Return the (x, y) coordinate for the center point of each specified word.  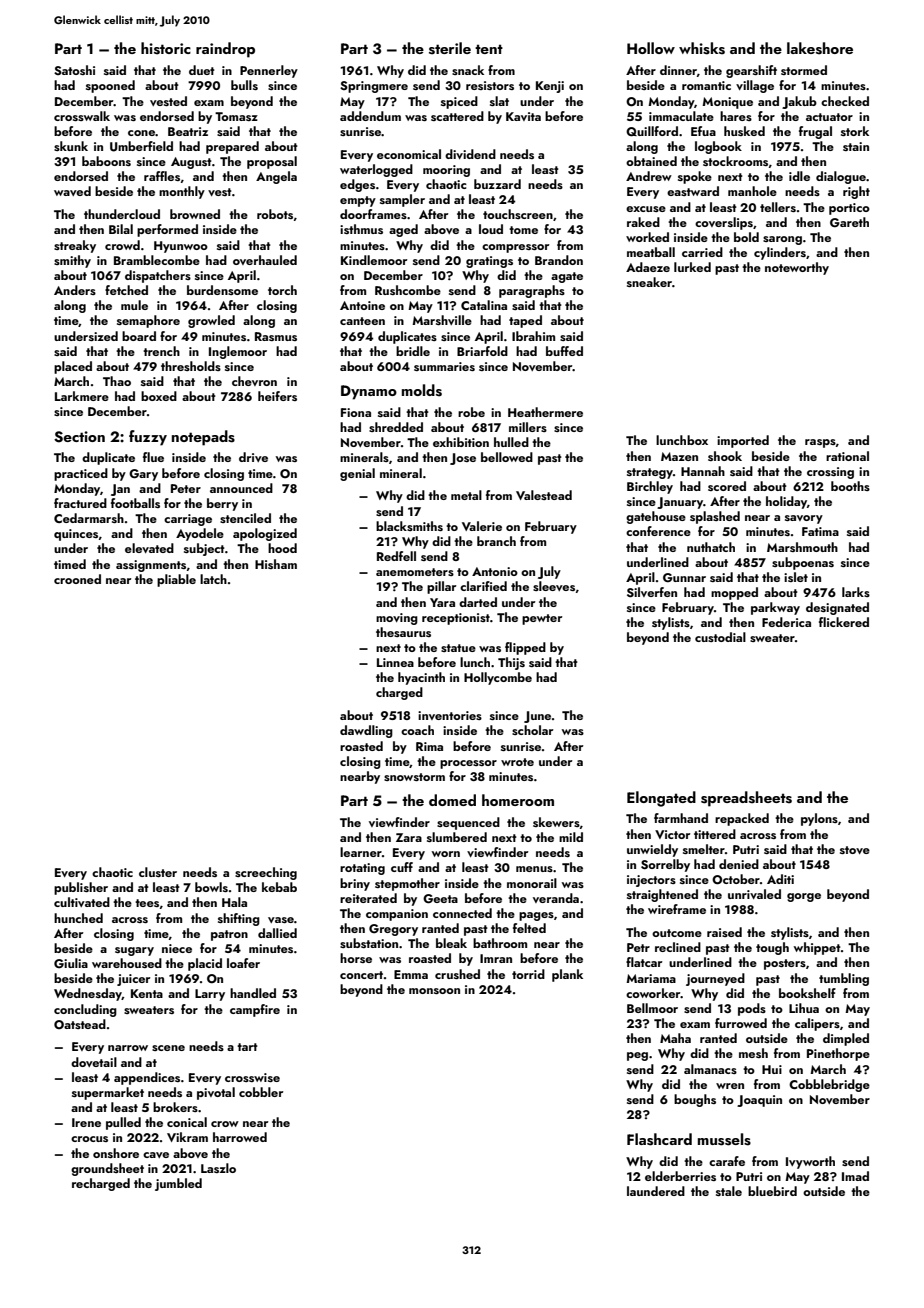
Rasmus (276, 336)
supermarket (108, 1093)
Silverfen (652, 592)
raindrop (225, 50)
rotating (362, 869)
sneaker (649, 282)
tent (489, 49)
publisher (81, 888)
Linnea (395, 662)
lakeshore (820, 48)
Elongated (661, 799)
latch (213, 579)
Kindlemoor (374, 260)
